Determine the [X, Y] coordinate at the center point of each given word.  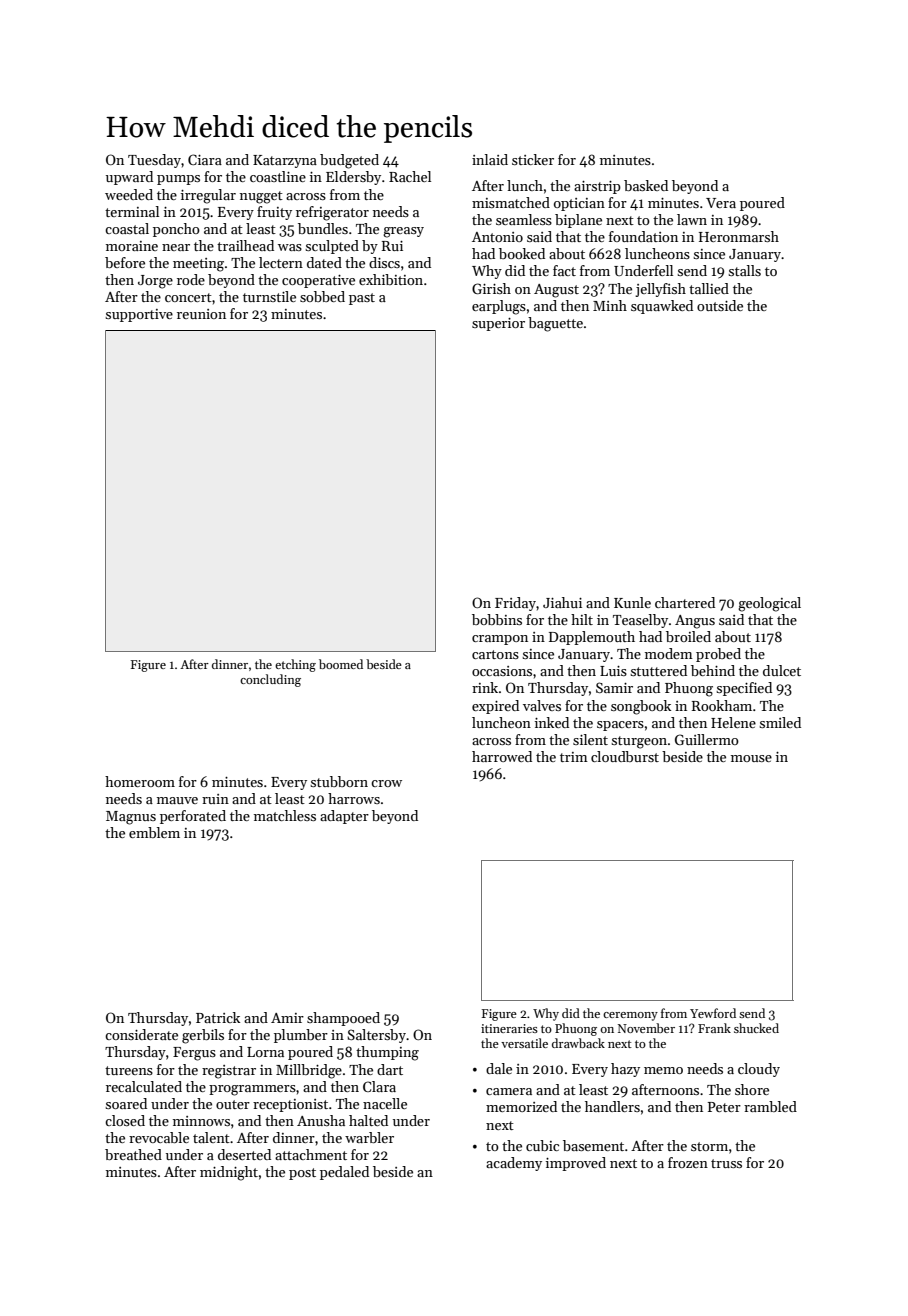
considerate [141, 1034]
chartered [685, 602]
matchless [285, 815]
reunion [201, 314]
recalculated [144, 1086]
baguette [555, 324]
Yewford [713, 1013]
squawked [662, 307]
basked [646, 185]
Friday [515, 604]
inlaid [490, 159]
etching [295, 665]
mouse [751, 758]
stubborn [339, 781]
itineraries [509, 1028]
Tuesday [154, 161]
